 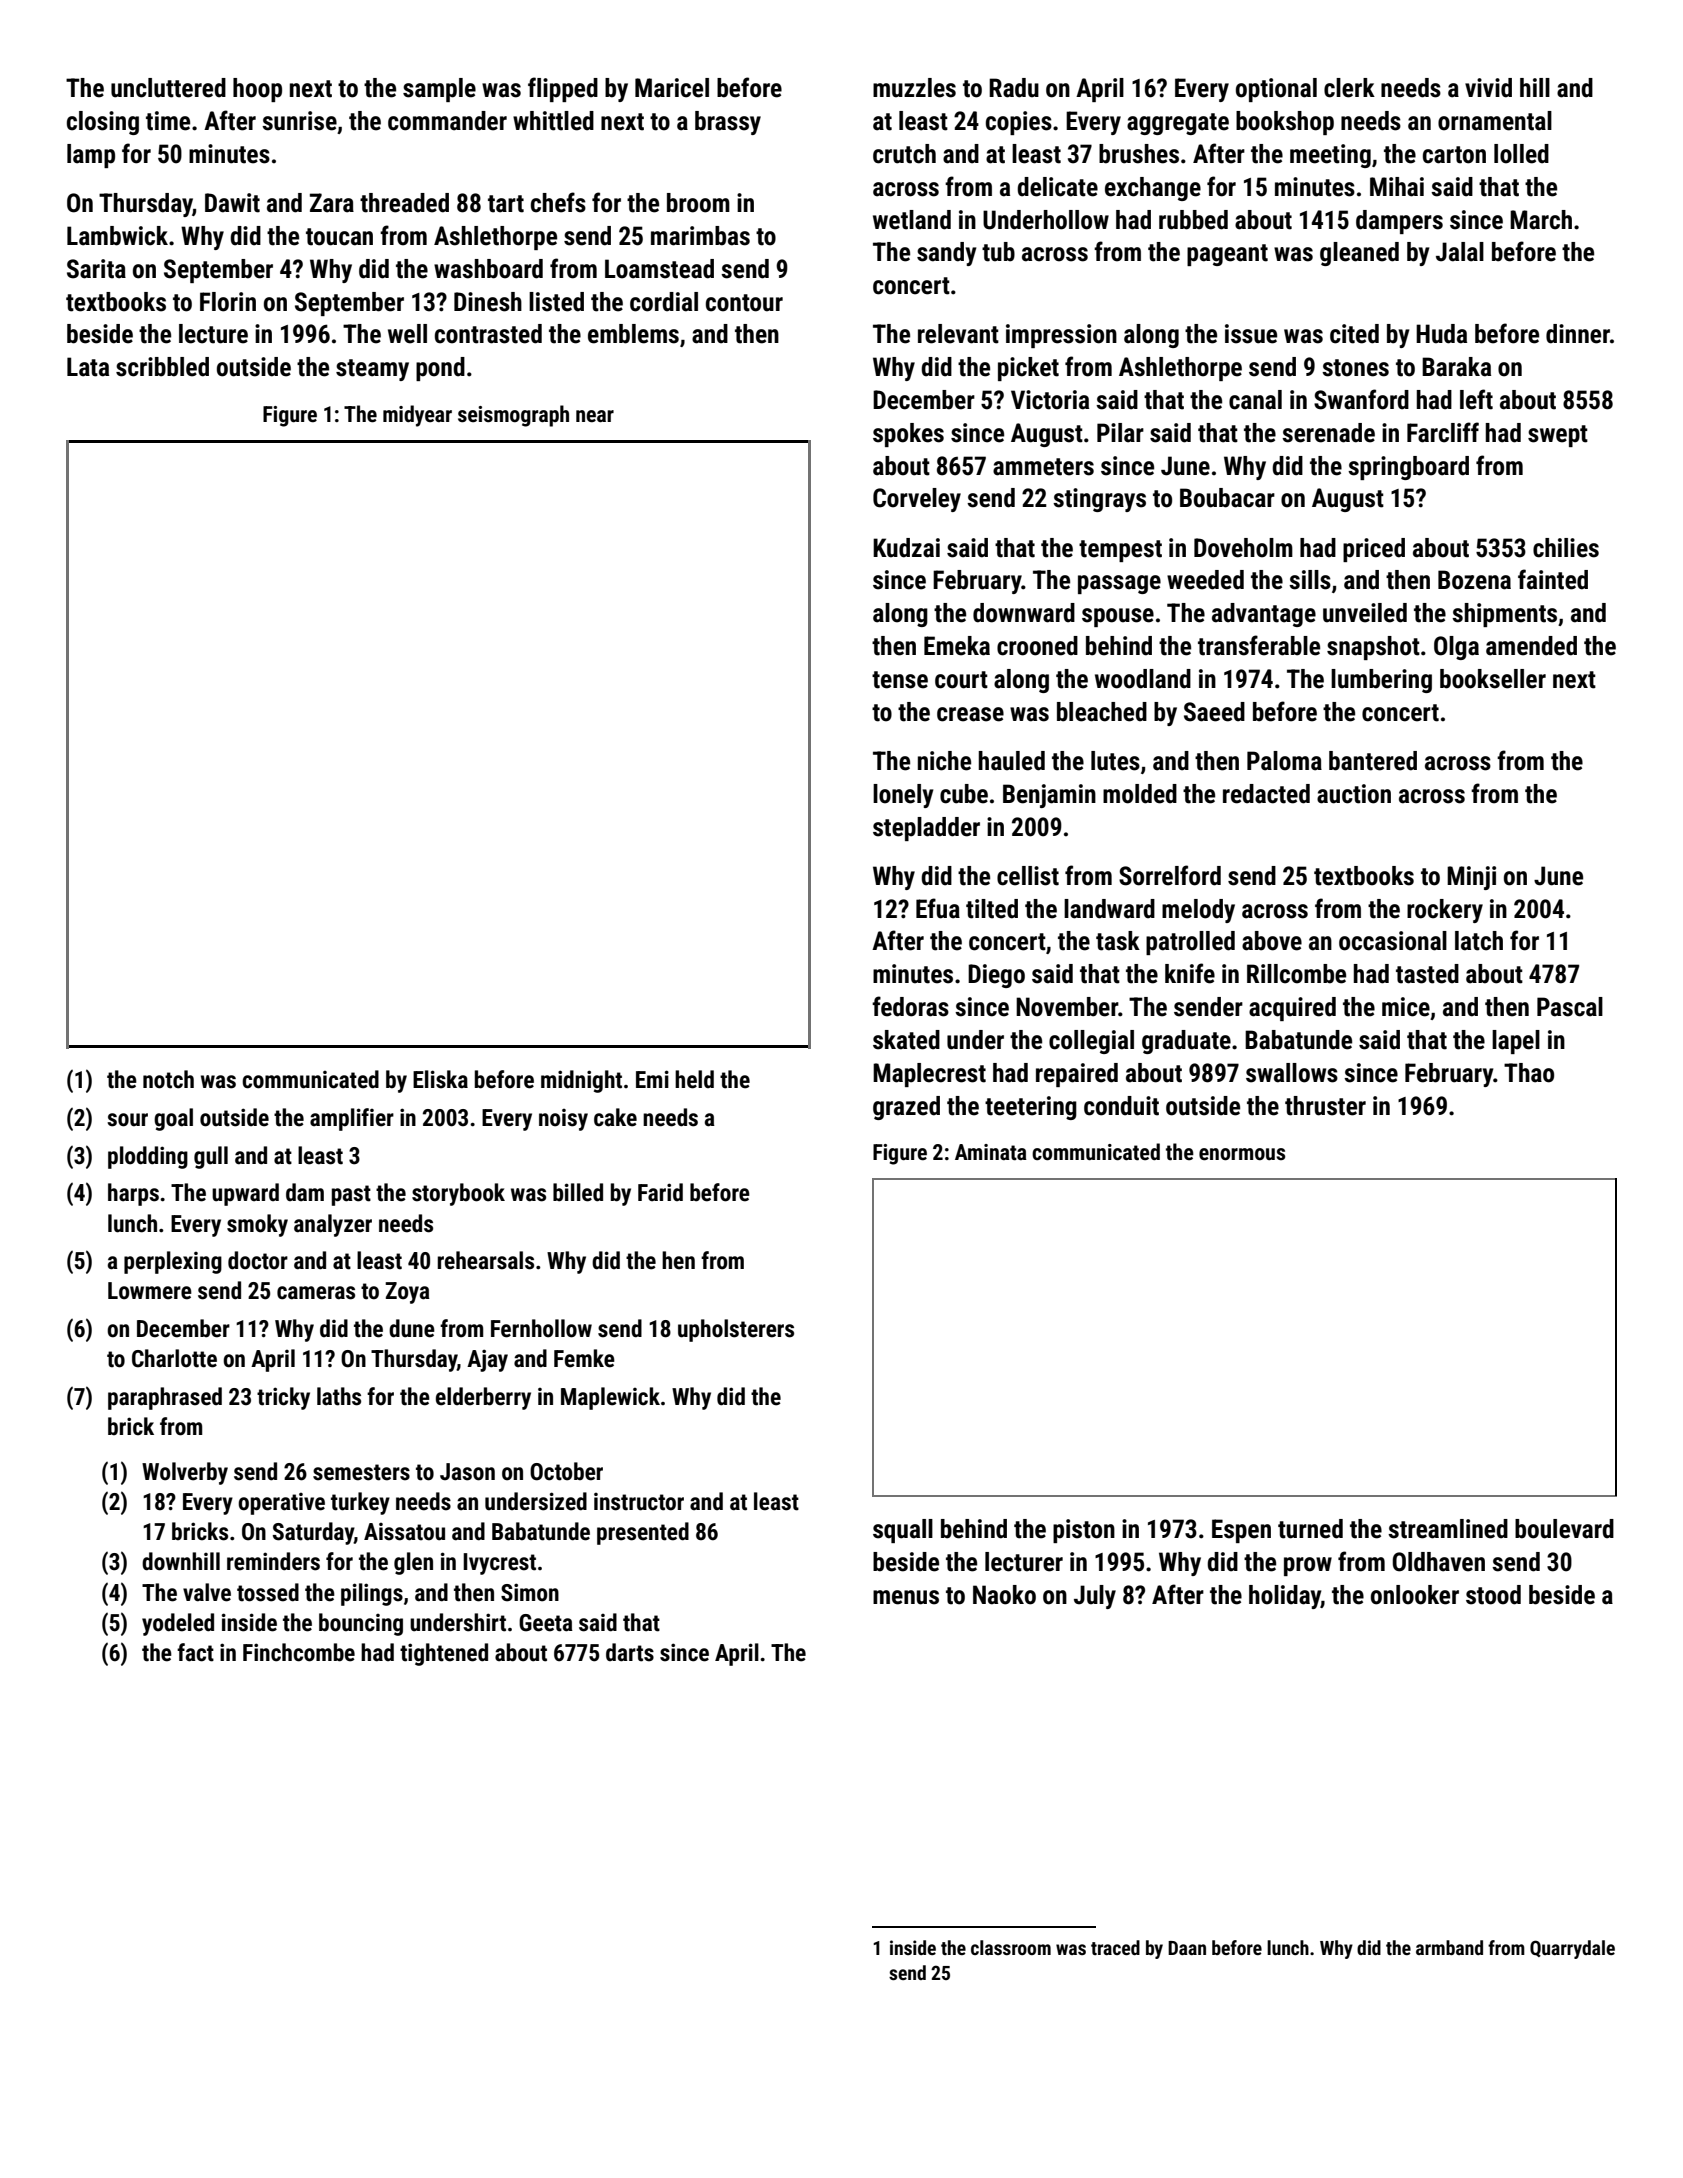 What do you see at coordinates (944, 761) in the screenshot?
I see `niche` at bounding box center [944, 761].
